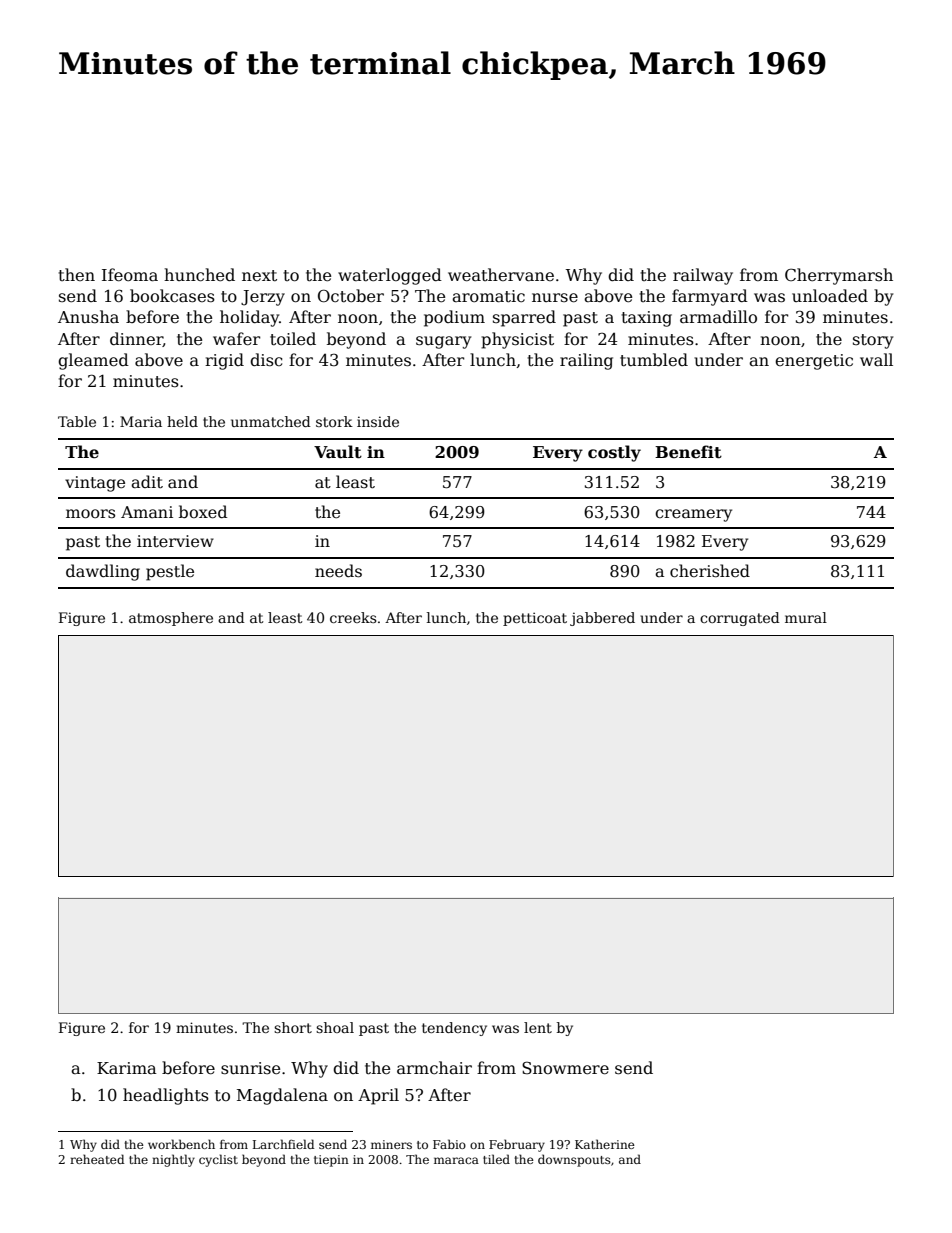  Describe the element at coordinates (171, 619) in the document. I see `atmosphere` at that location.
